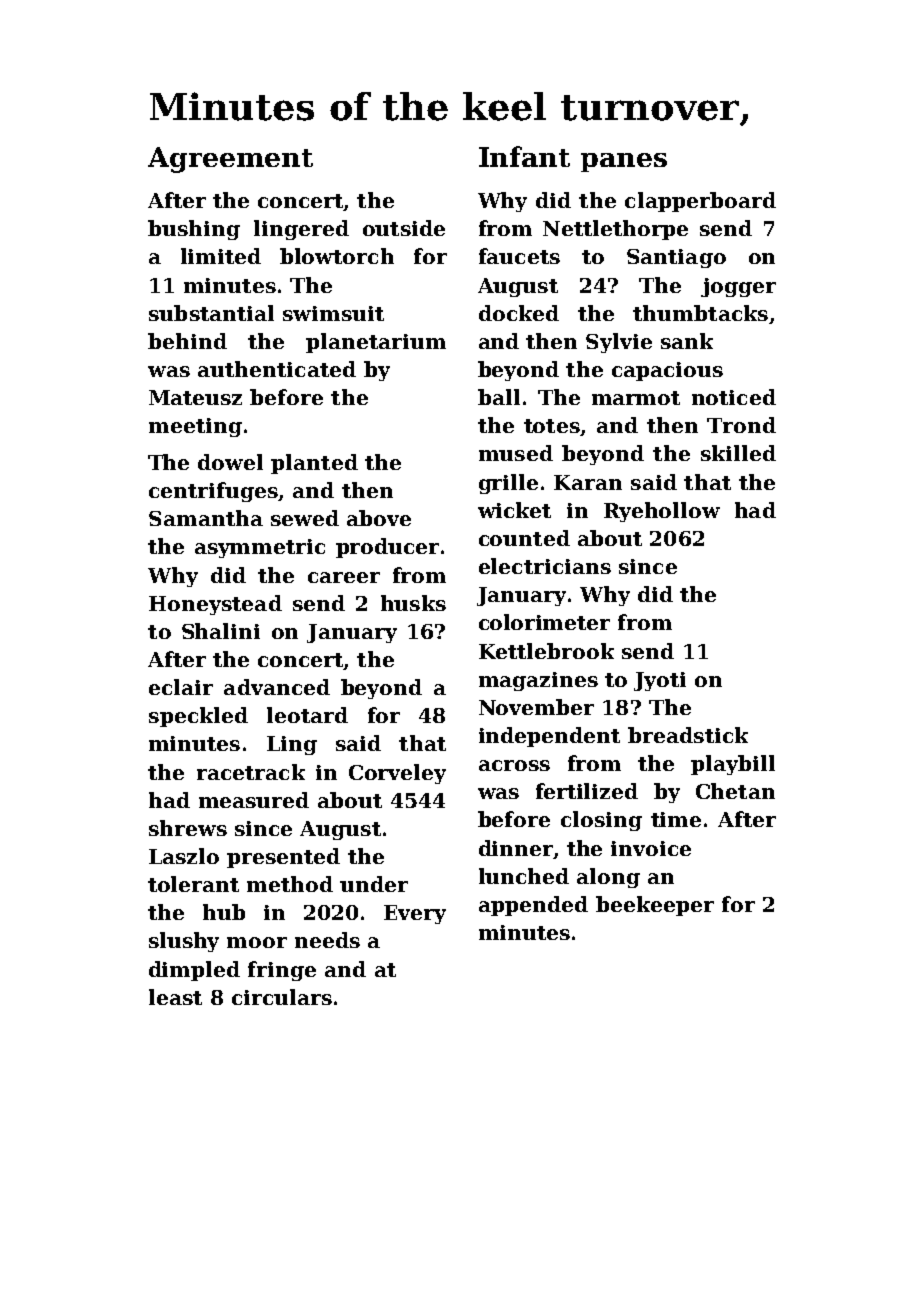  I want to click on Agreement, so click(230, 160).
